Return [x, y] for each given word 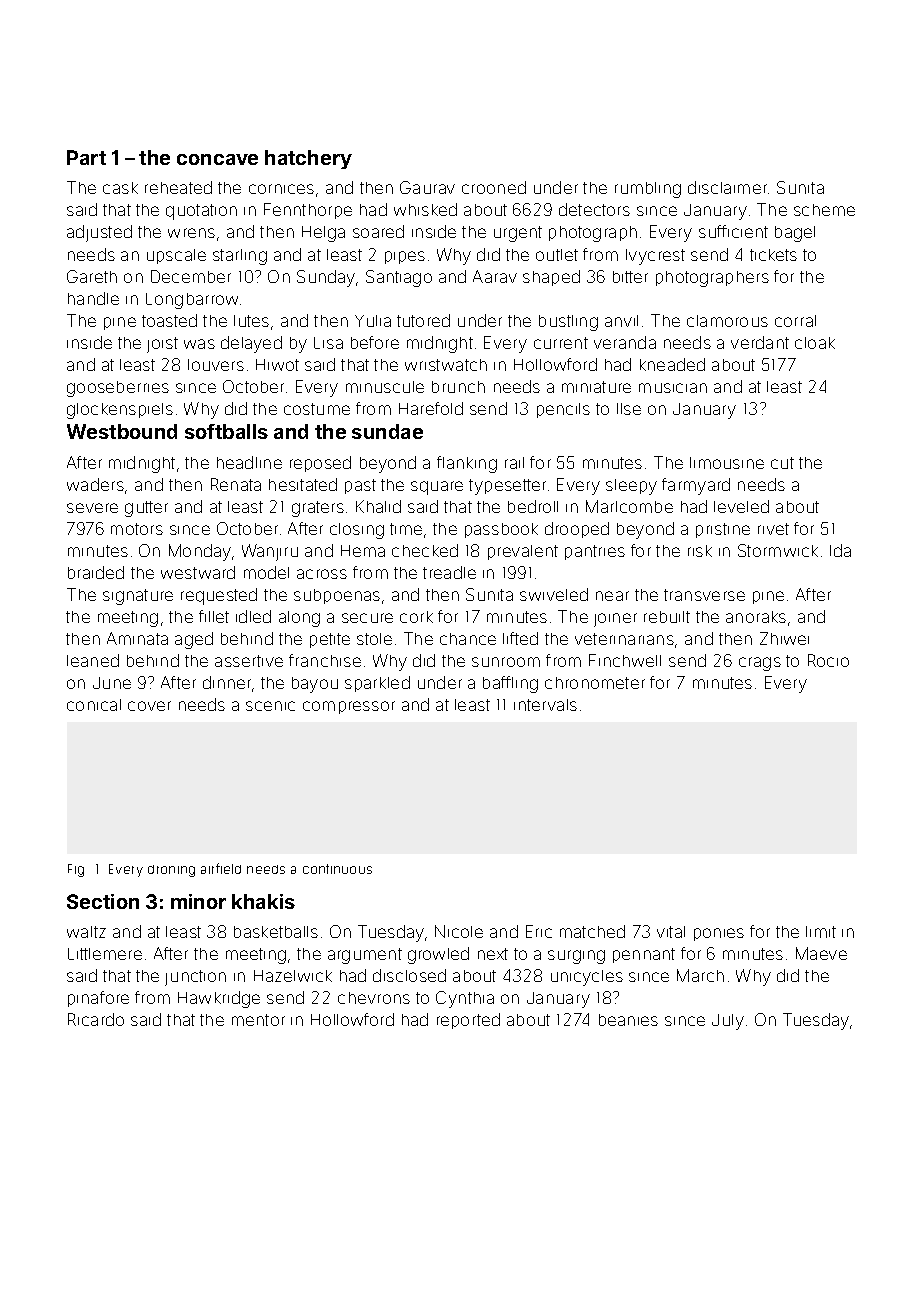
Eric [539, 931]
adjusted [99, 233]
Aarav [495, 276]
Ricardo [96, 1019]
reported [468, 1021]
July [728, 1022]
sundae [387, 431]
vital [671, 932]
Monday [200, 552]
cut [782, 463]
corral [795, 321]
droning [171, 871]
